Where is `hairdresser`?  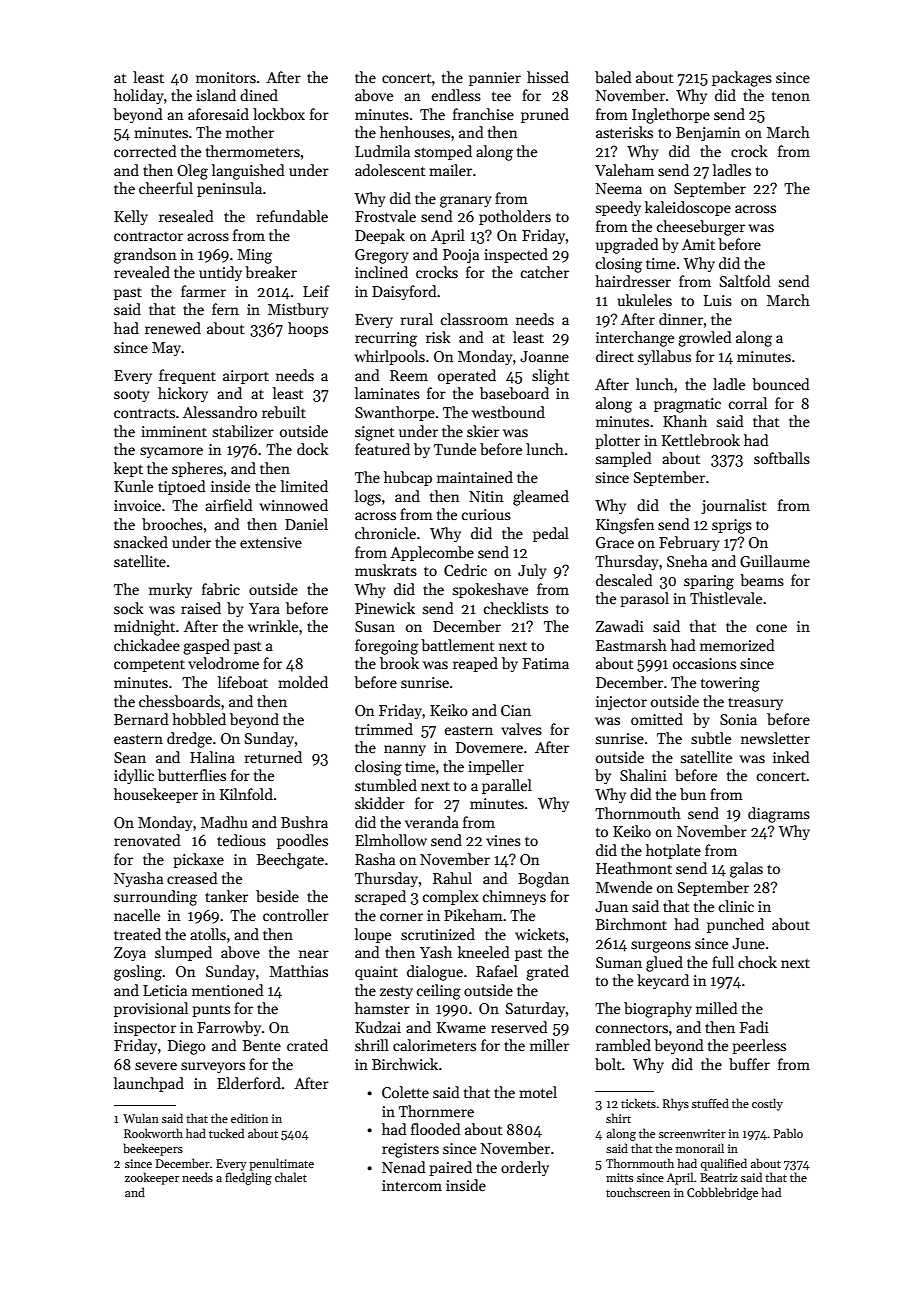
hairdresser is located at coordinates (633, 281).
